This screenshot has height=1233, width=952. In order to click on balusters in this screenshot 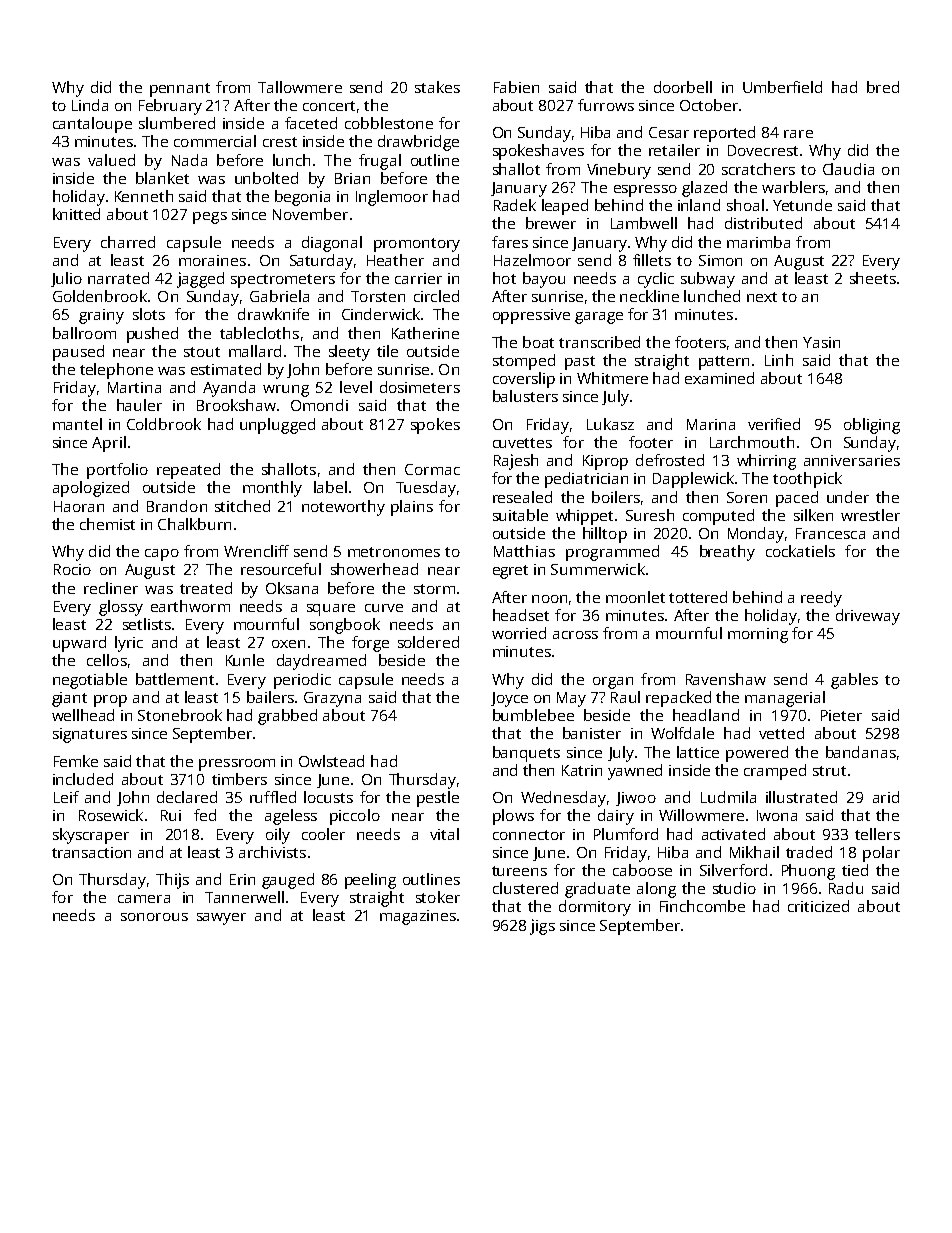, I will do `click(525, 396)`.
